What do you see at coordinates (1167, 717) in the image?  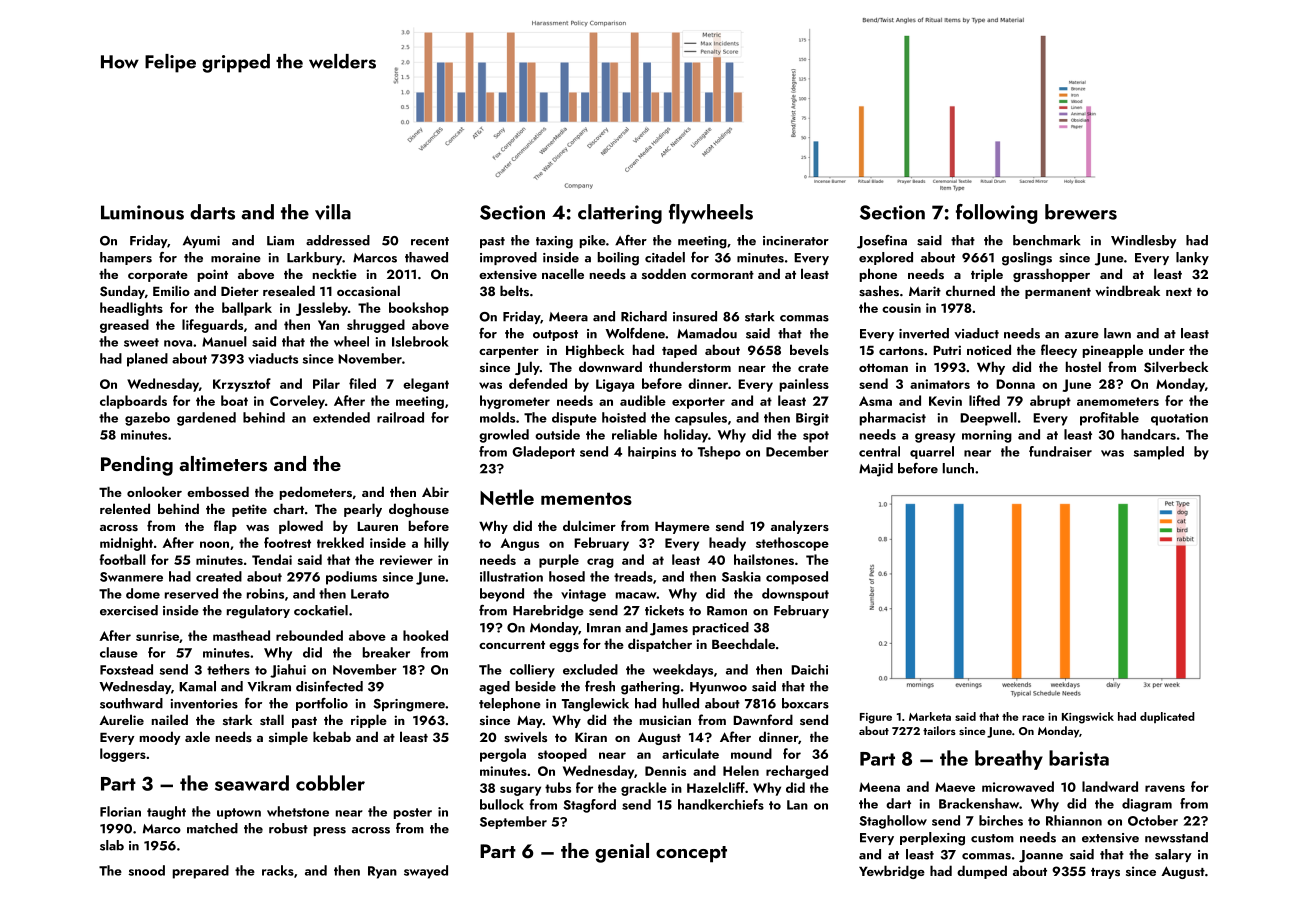 I see `duplicated` at bounding box center [1167, 717].
